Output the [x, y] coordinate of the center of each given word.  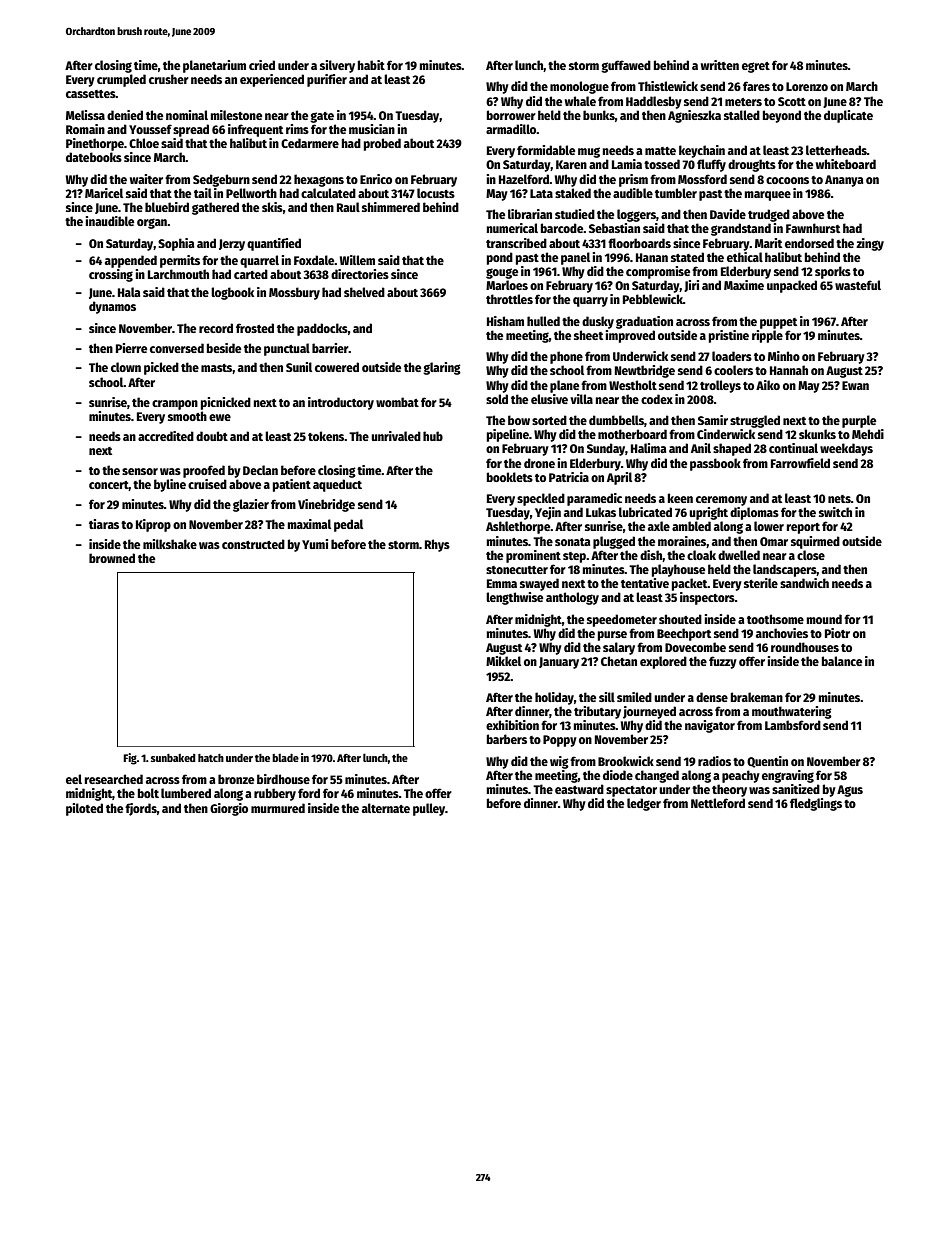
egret [756, 67]
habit [371, 65]
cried [262, 65]
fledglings [816, 804]
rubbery [275, 794]
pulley [429, 809]
